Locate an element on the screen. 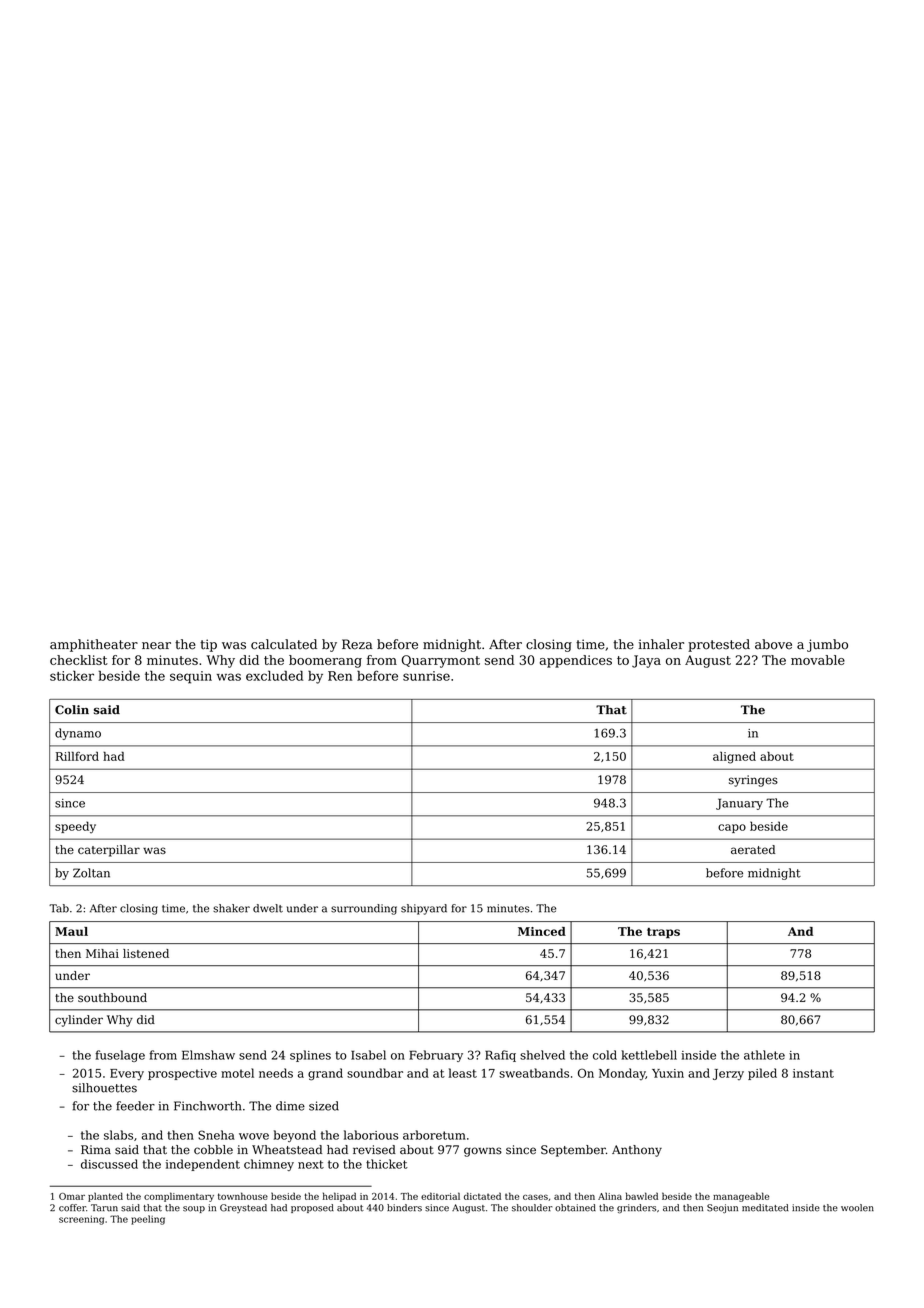 This screenshot has width=924, height=1308. Quarrymont is located at coordinates (441, 661).
